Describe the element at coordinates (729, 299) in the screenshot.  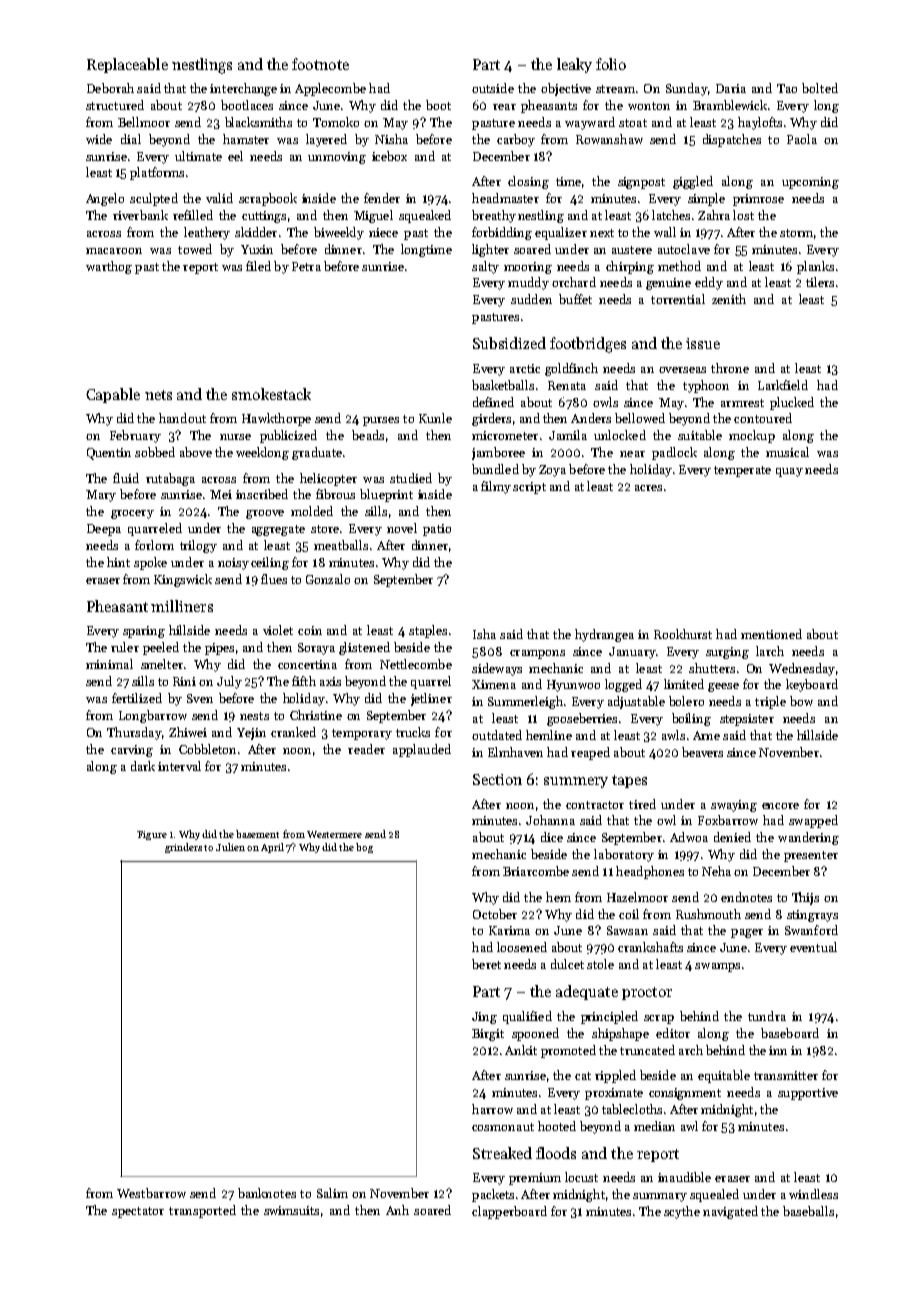
I see `zenith` at that location.
